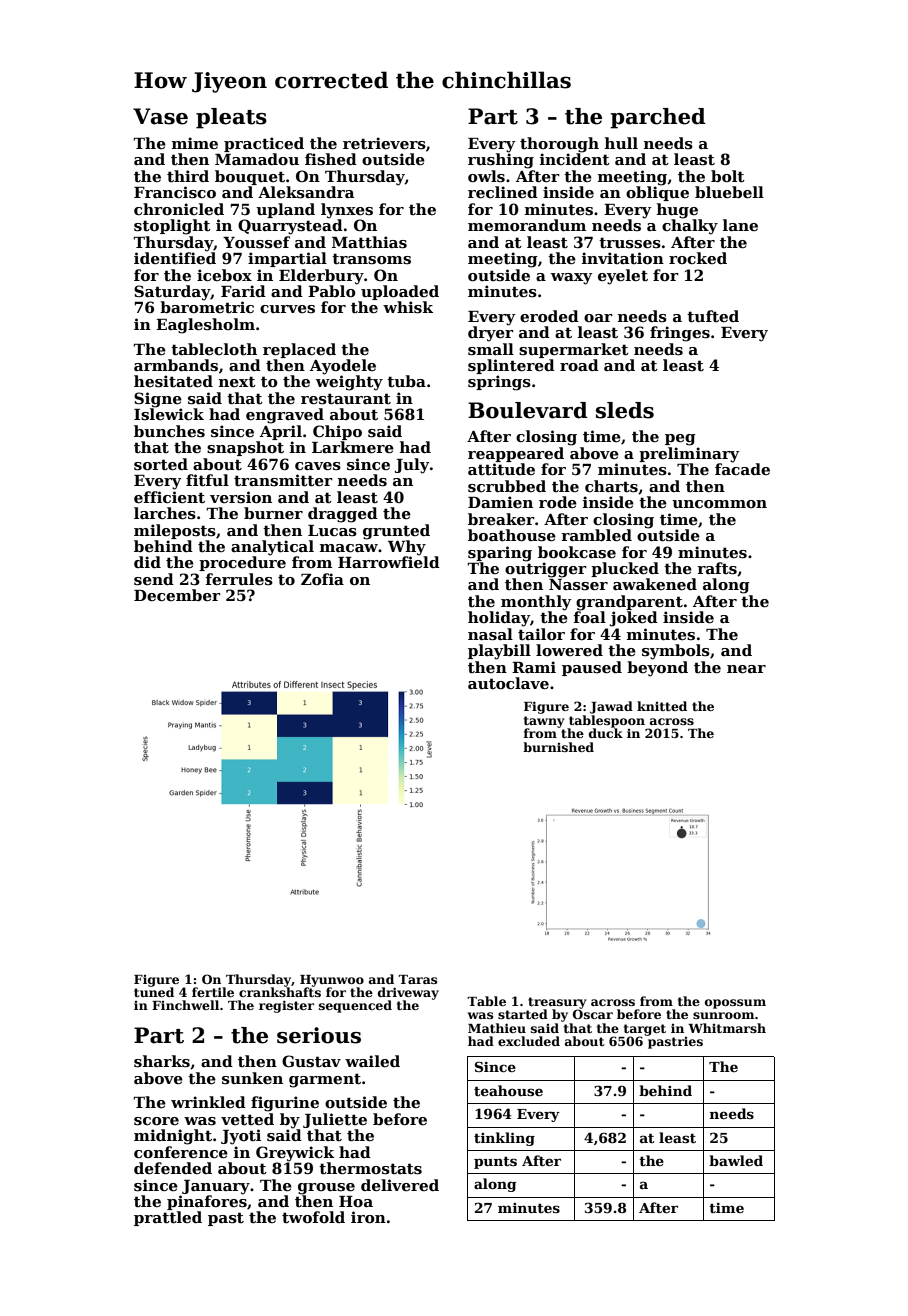  What do you see at coordinates (740, 225) in the document?
I see `lane` at bounding box center [740, 225].
